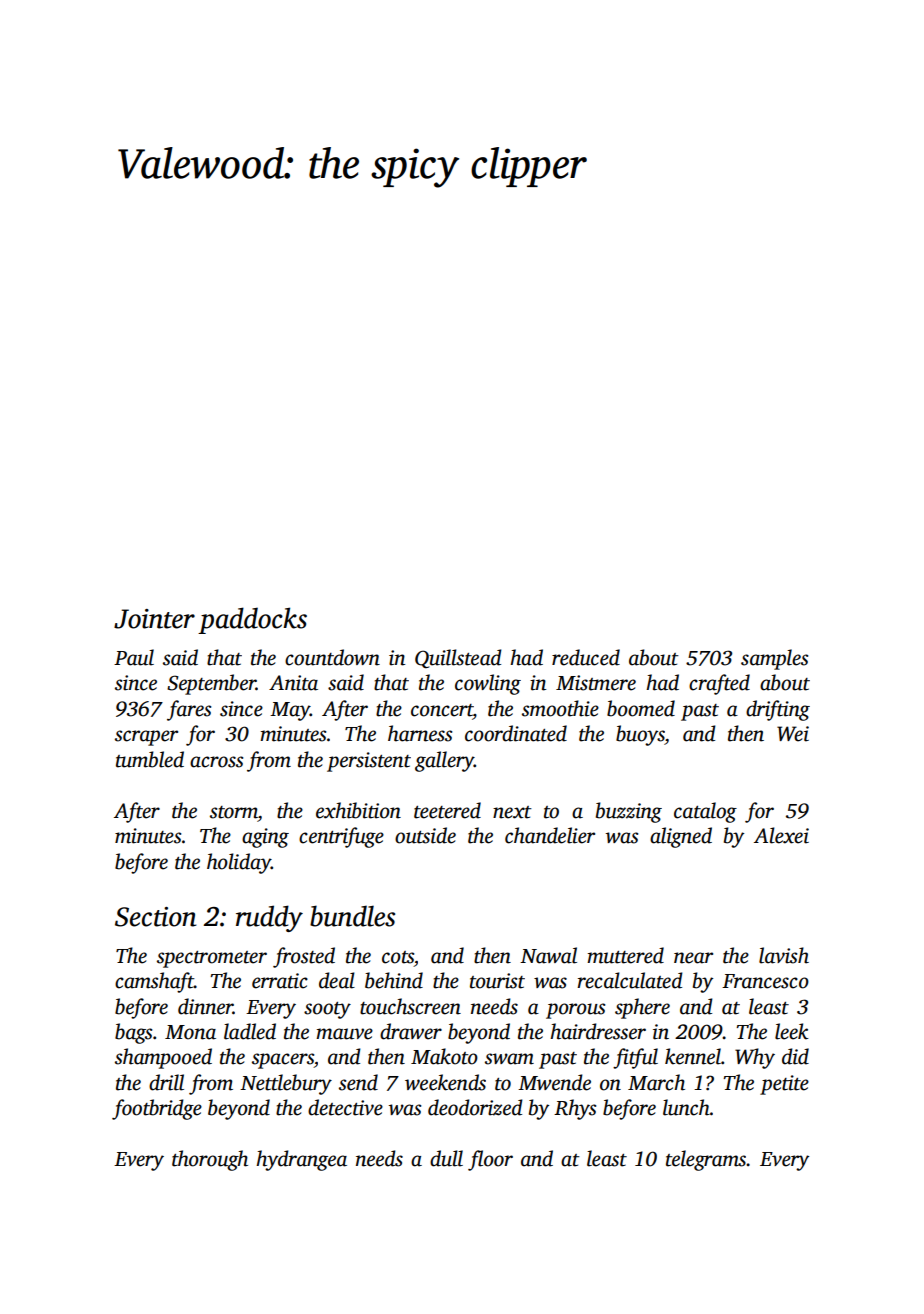 This document has width=924, height=1314. What do you see at coordinates (157, 1109) in the document?
I see `footbridge` at bounding box center [157, 1109].
